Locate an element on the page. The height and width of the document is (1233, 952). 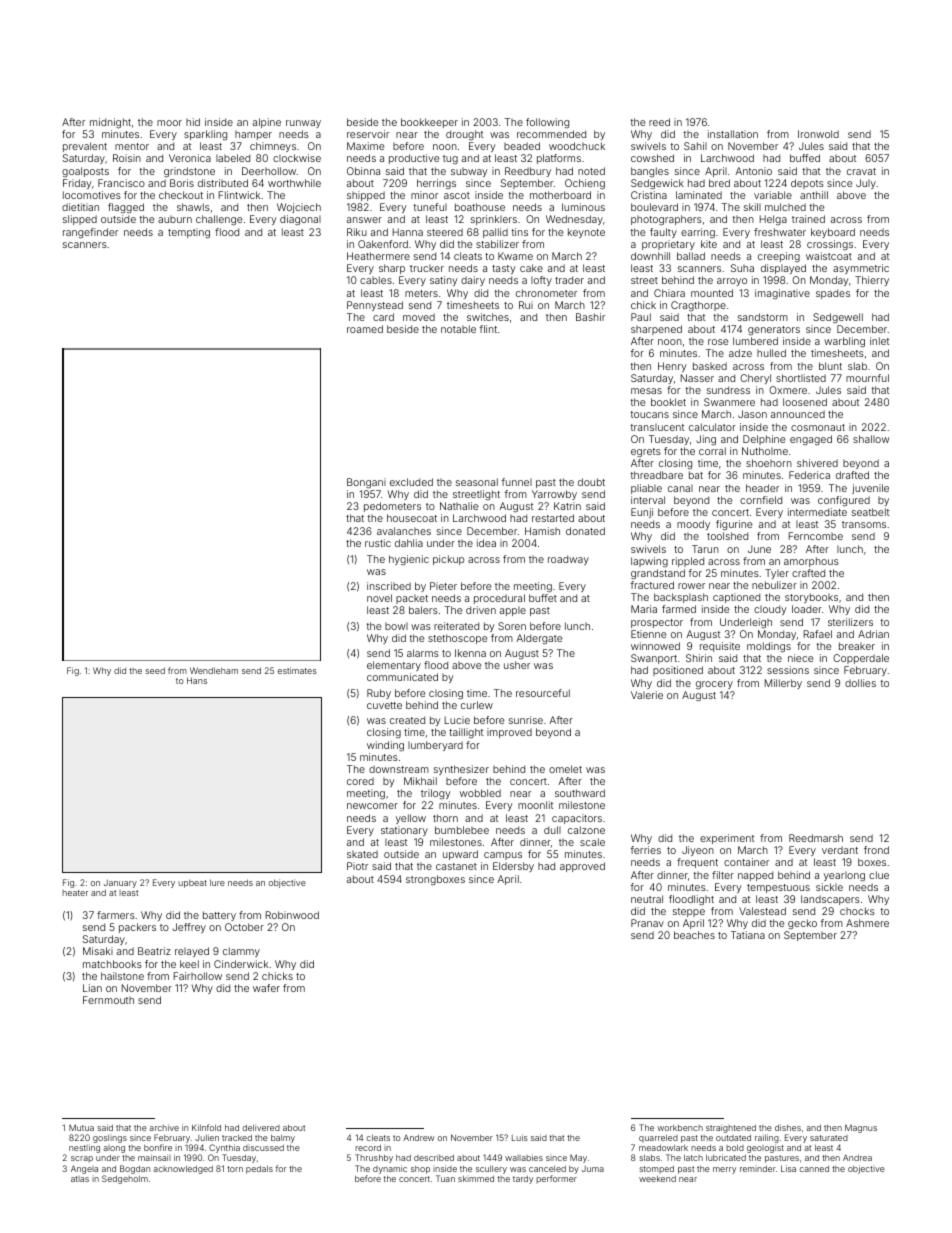
Hans is located at coordinates (197, 680).
